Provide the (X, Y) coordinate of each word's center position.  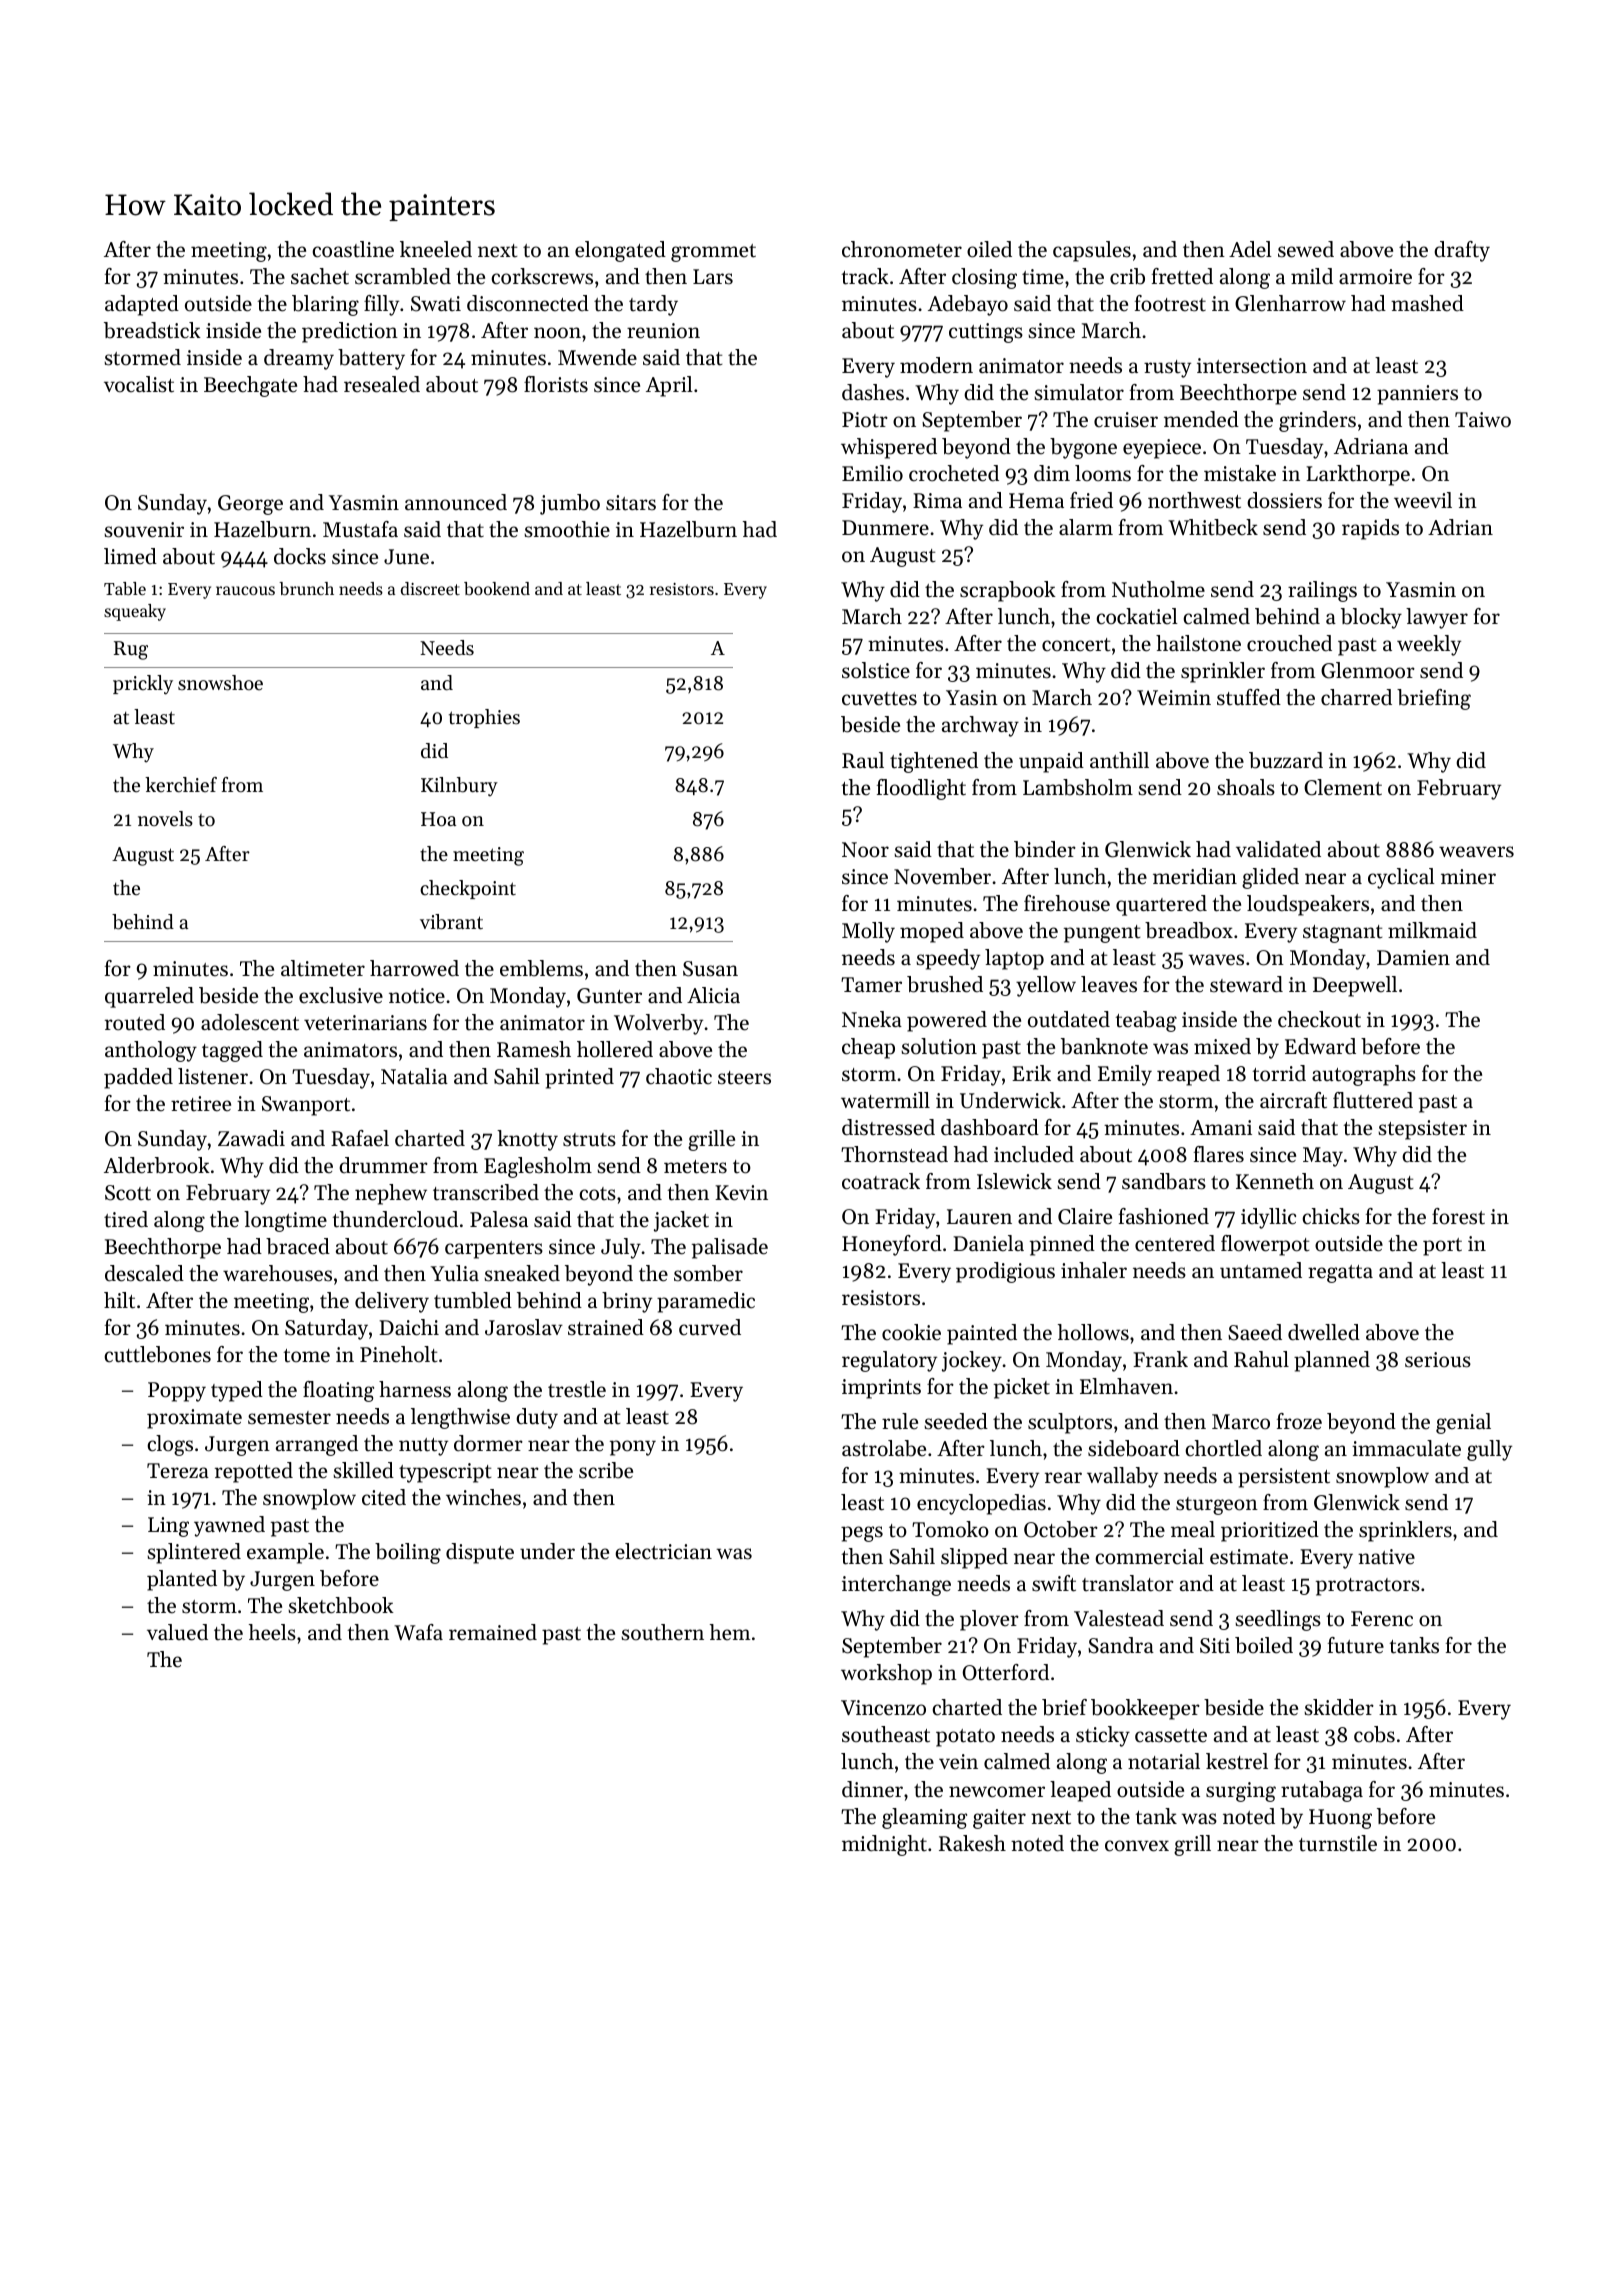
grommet (713, 253)
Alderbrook (157, 1165)
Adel (1250, 249)
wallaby (1122, 1477)
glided (1270, 878)
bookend (497, 588)
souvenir (144, 530)
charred (1356, 697)
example (285, 1553)
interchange (896, 1585)
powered (947, 1021)
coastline (353, 249)
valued (177, 1632)
